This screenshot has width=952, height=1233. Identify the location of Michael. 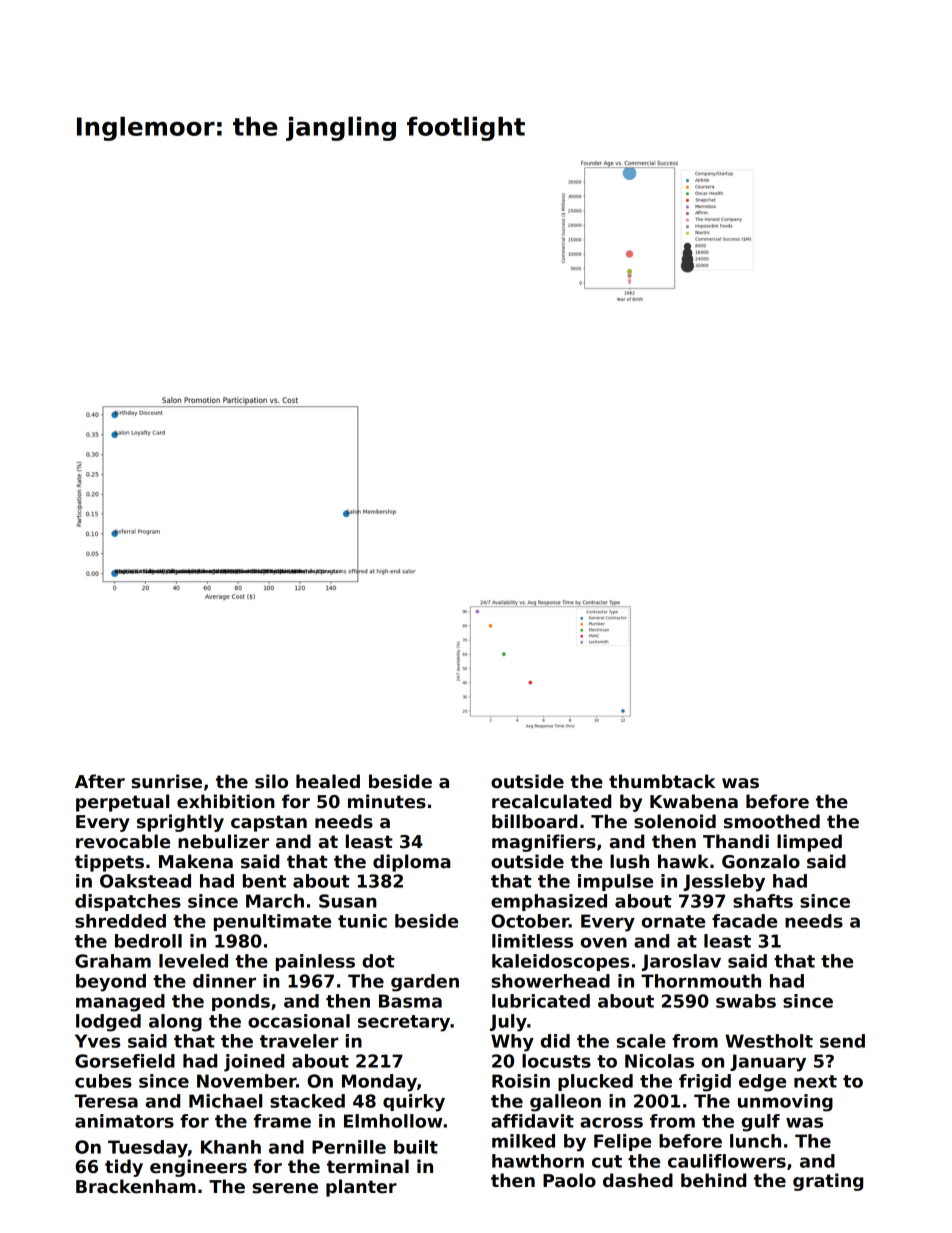
(225, 1101).
